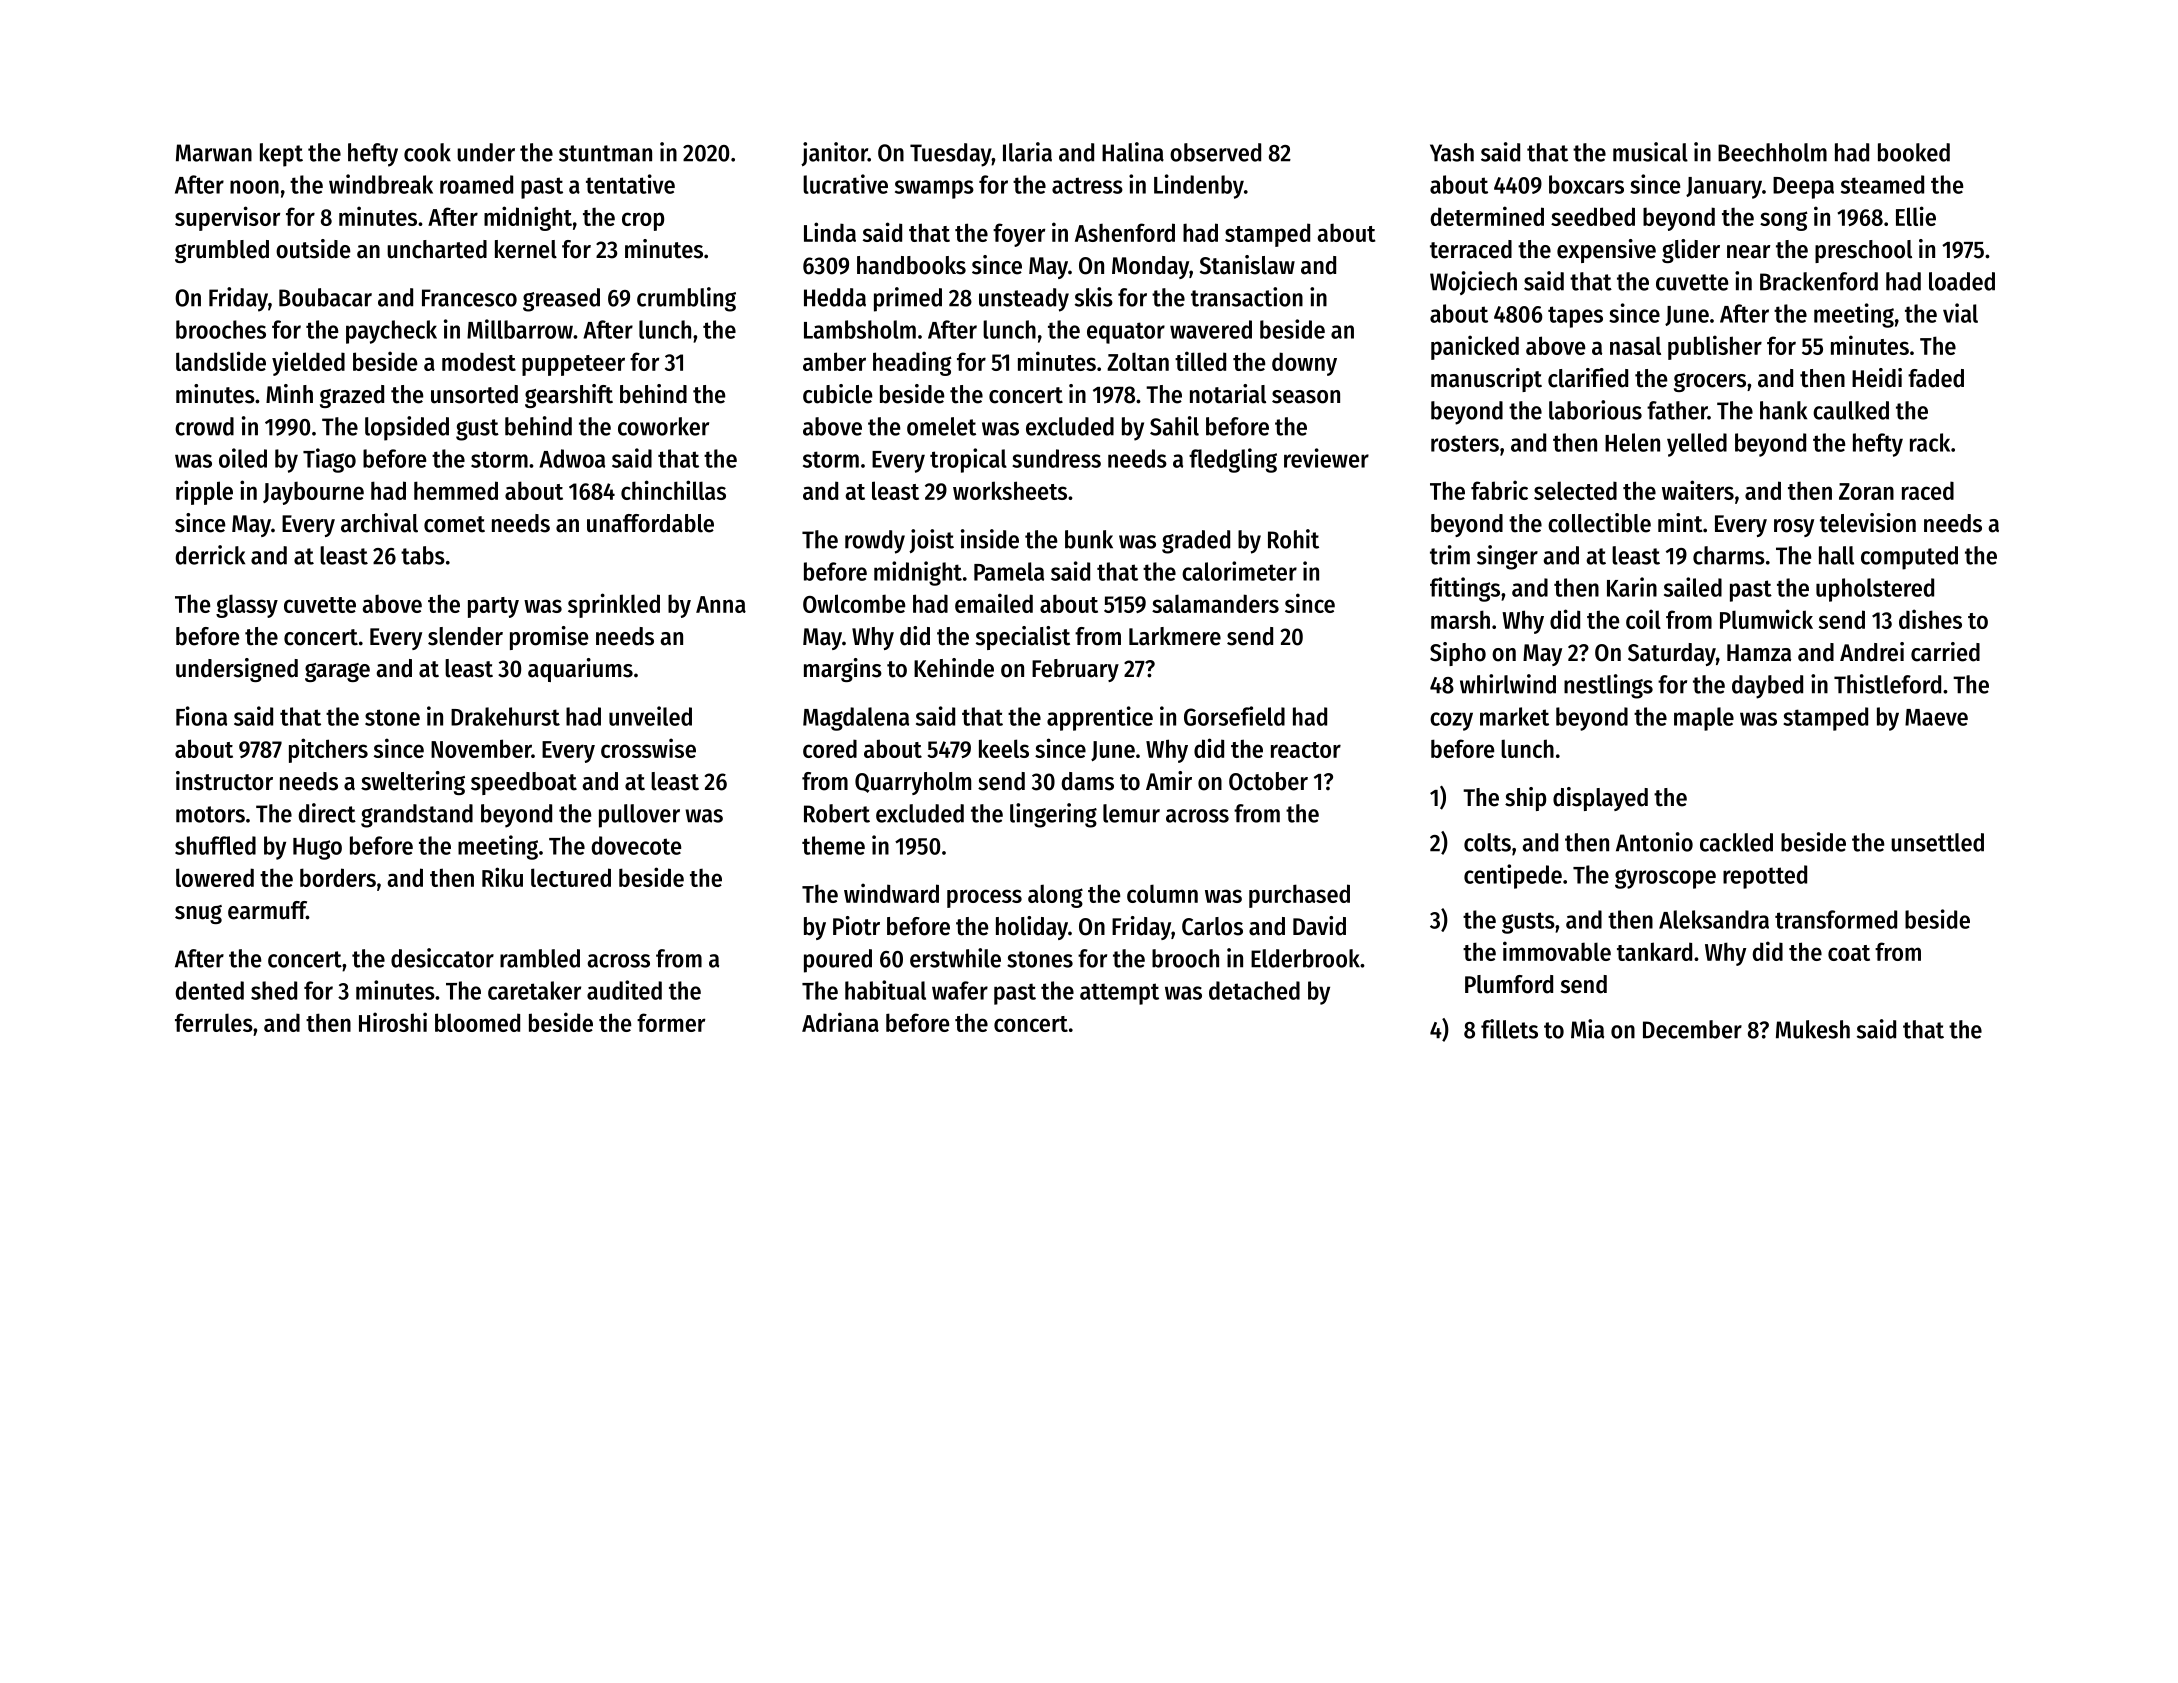 The width and height of the page is (2178, 1683). Describe the element at coordinates (427, 152) in the page. I see `cook` at that location.
